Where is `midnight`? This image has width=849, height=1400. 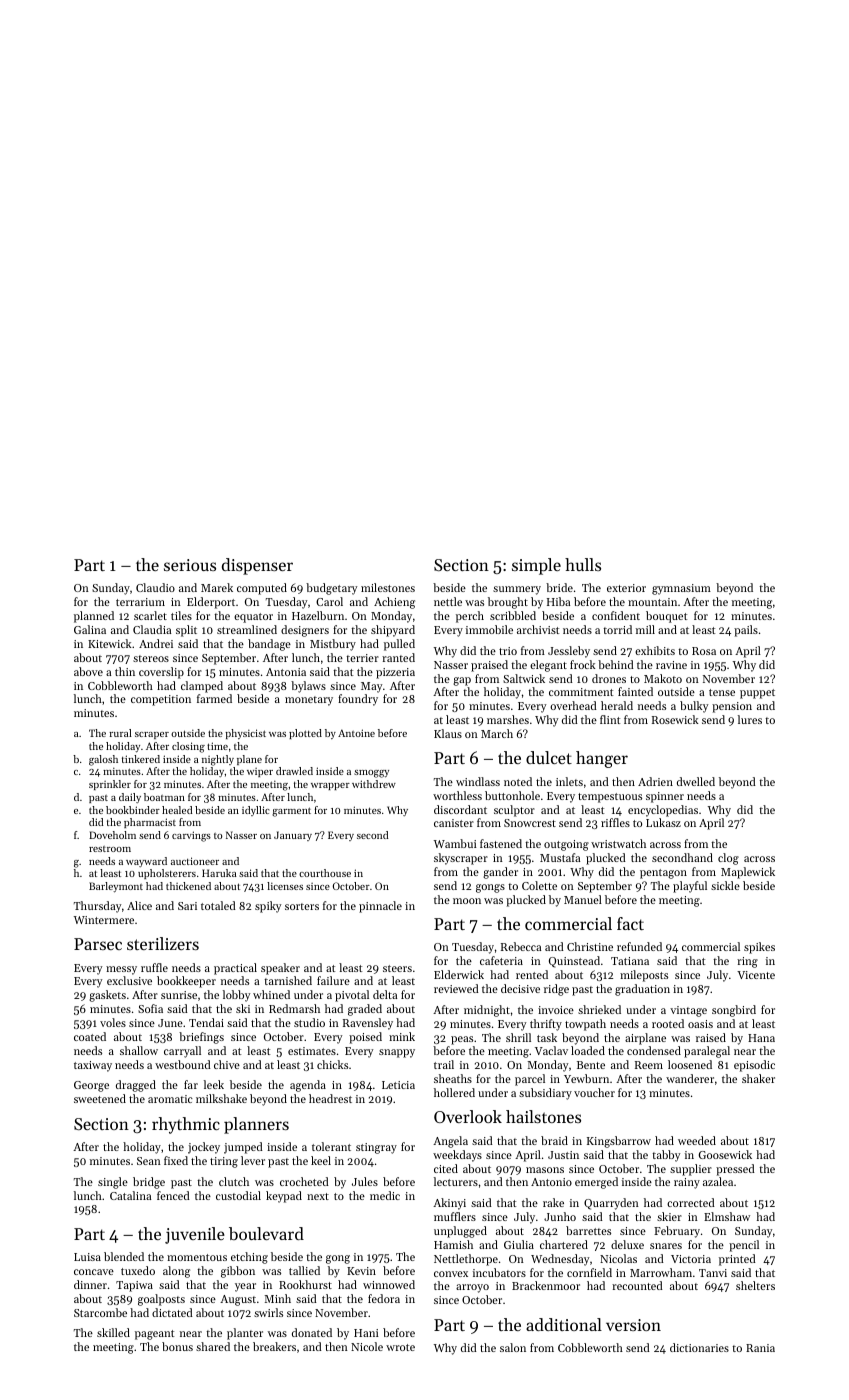
midnight is located at coordinates (487, 1011).
